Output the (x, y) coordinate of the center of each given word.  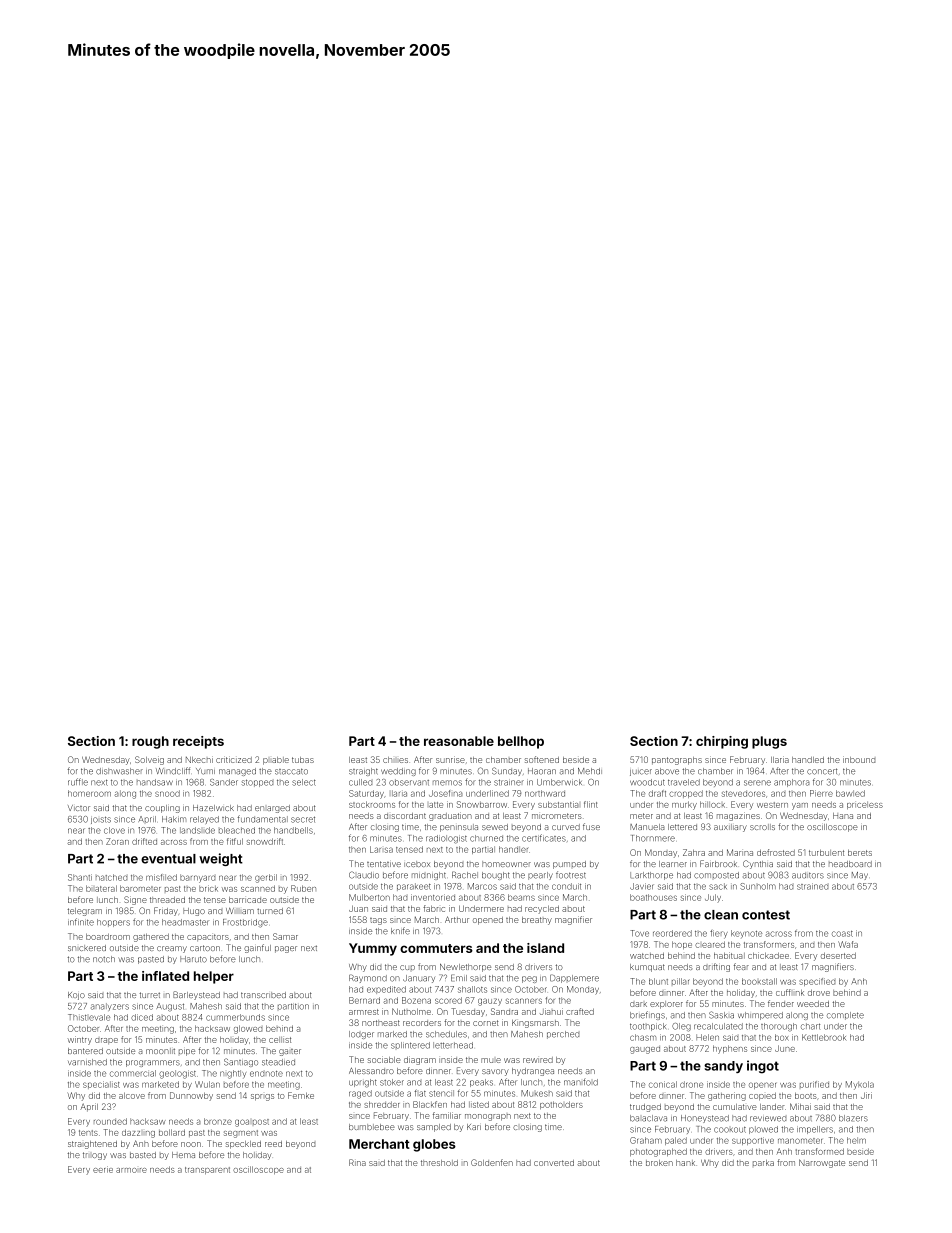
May (860, 876)
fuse (591, 826)
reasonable (459, 741)
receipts (198, 742)
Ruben (303, 888)
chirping (722, 742)
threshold (439, 1163)
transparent (207, 1170)
